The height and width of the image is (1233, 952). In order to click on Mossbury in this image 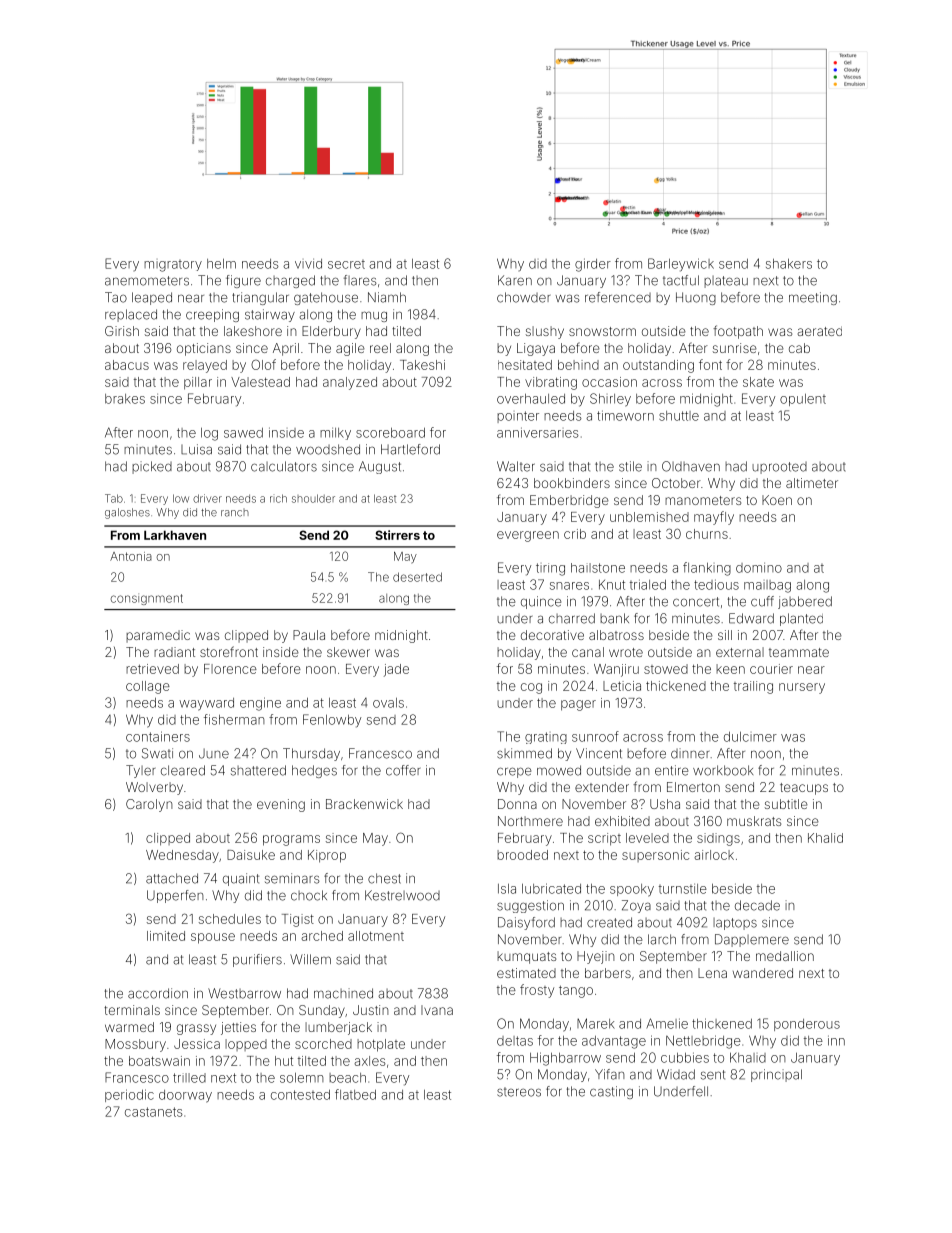, I will do `click(135, 1045)`.
